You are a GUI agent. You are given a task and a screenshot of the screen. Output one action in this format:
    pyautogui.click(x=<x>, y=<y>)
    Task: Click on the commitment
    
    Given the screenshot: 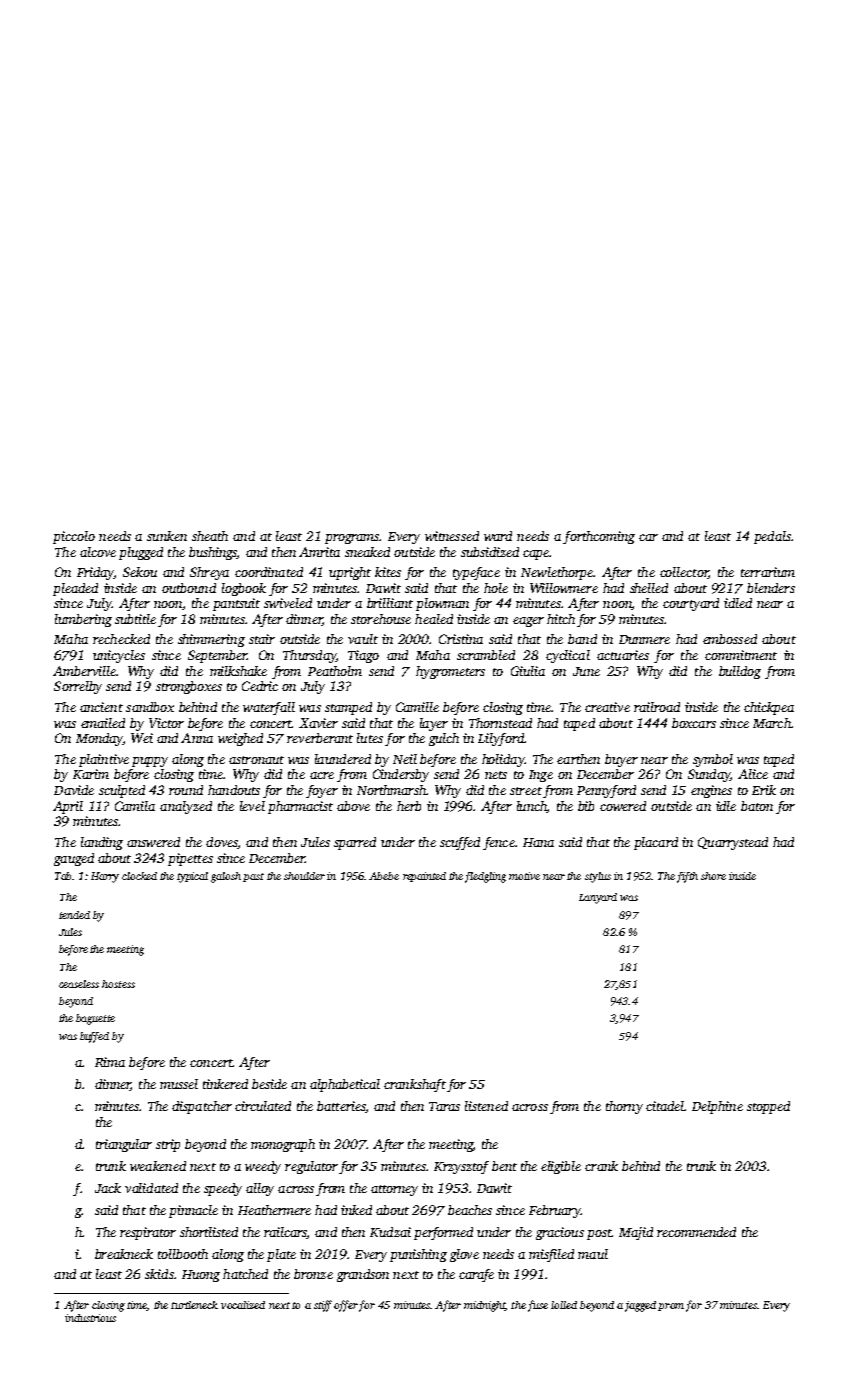 What is the action you would take?
    pyautogui.click(x=741, y=655)
